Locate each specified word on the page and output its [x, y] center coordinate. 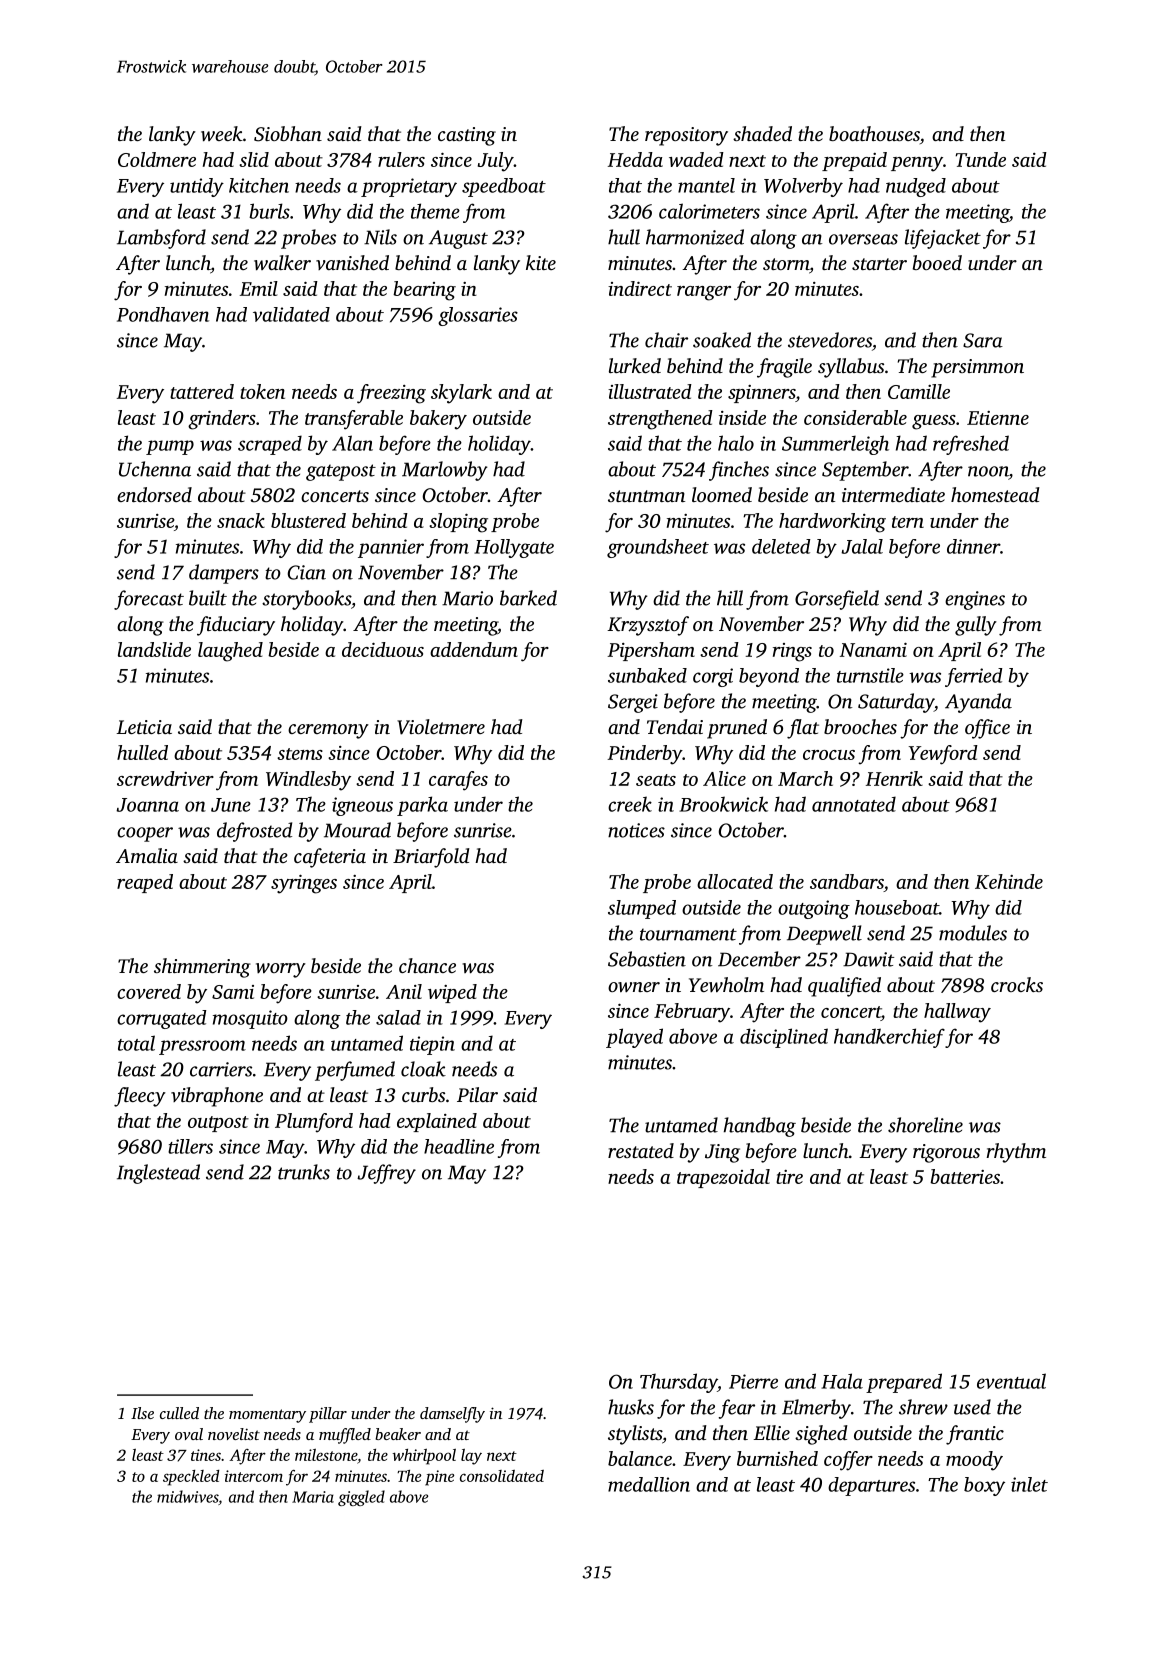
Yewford [943, 755]
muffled [345, 1436]
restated [641, 1150]
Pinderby [645, 755]
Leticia [144, 727]
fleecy [140, 1097]
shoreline [925, 1125]
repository [686, 136]
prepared [904, 1383]
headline [459, 1146]
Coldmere [157, 159]
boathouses [874, 133]
